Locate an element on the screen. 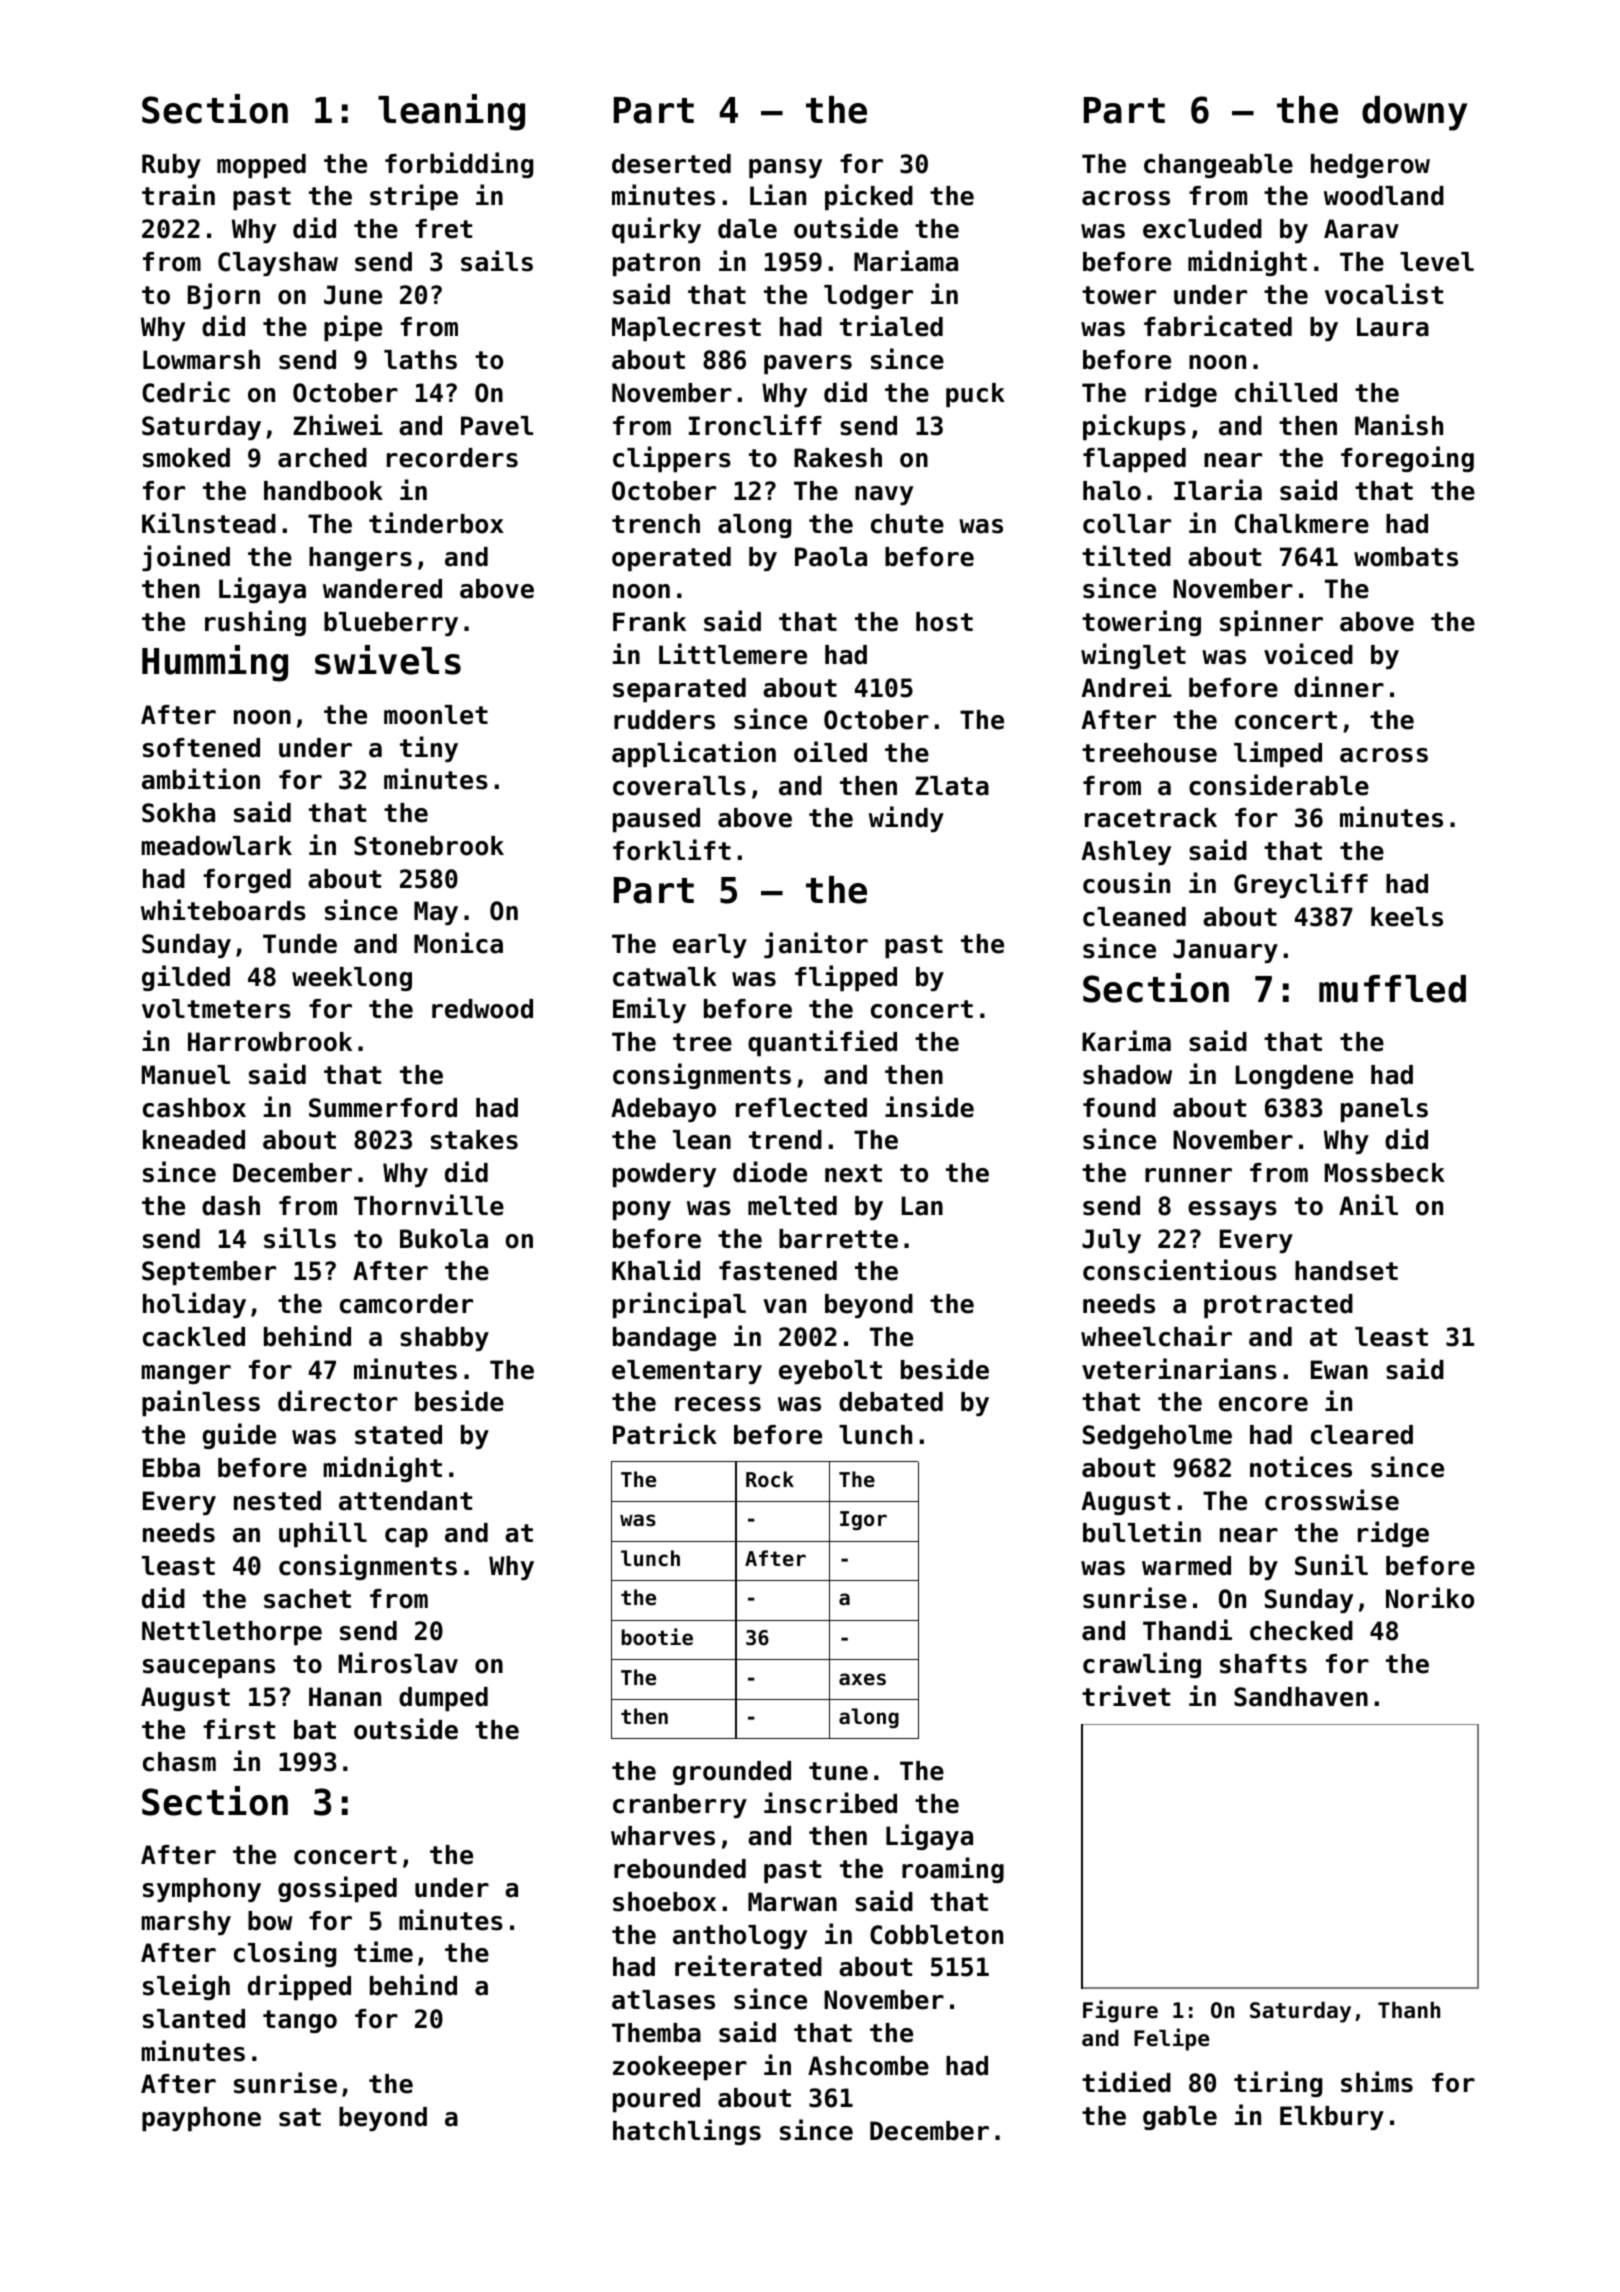 Image resolution: width=1620 pixels, height=2292 pixels. Clayshaw is located at coordinates (278, 264).
